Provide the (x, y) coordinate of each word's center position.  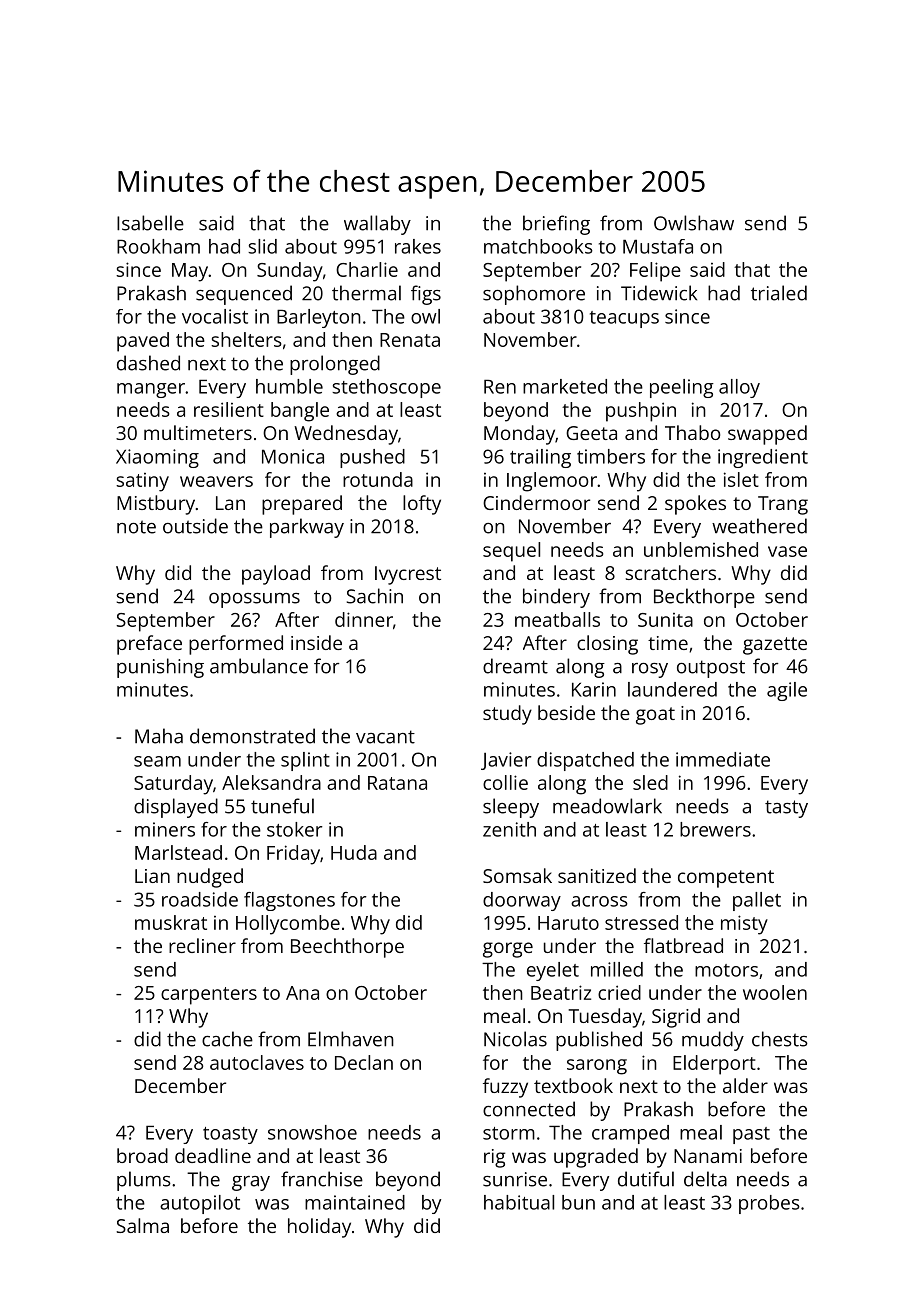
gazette (775, 646)
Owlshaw (694, 223)
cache (227, 1039)
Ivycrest (408, 575)
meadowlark (607, 806)
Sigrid (676, 1018)
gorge (508, 950)
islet (741, 479)
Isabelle (150, 223)
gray (251, 1183)
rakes (418, 246)
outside (195, 526)
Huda (354, 852)
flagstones (289, 901)
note (136, 527)
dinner (364, 619)
